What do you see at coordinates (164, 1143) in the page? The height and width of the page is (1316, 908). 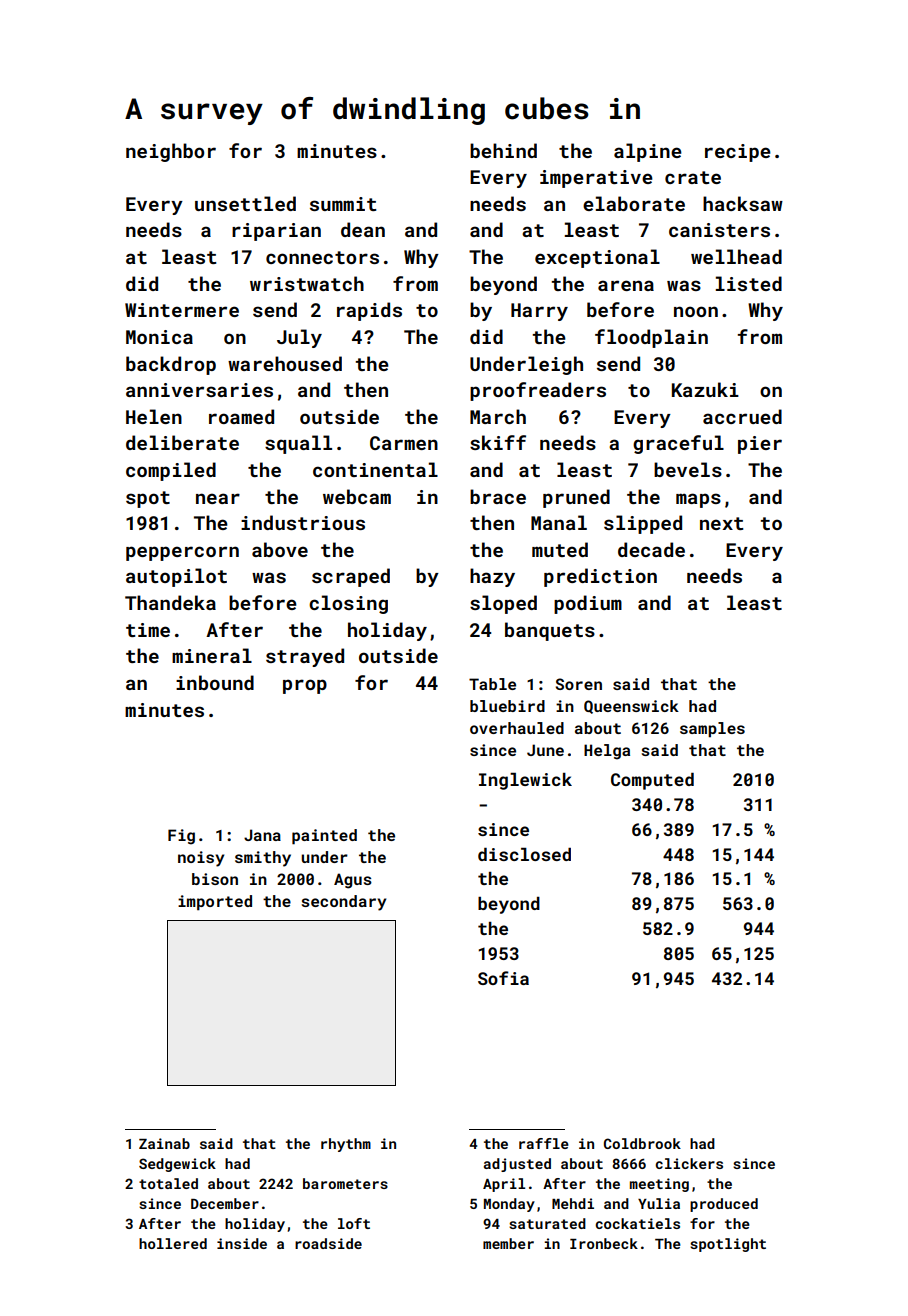 I see `Zainab` at bounding box center [164, 1143].
